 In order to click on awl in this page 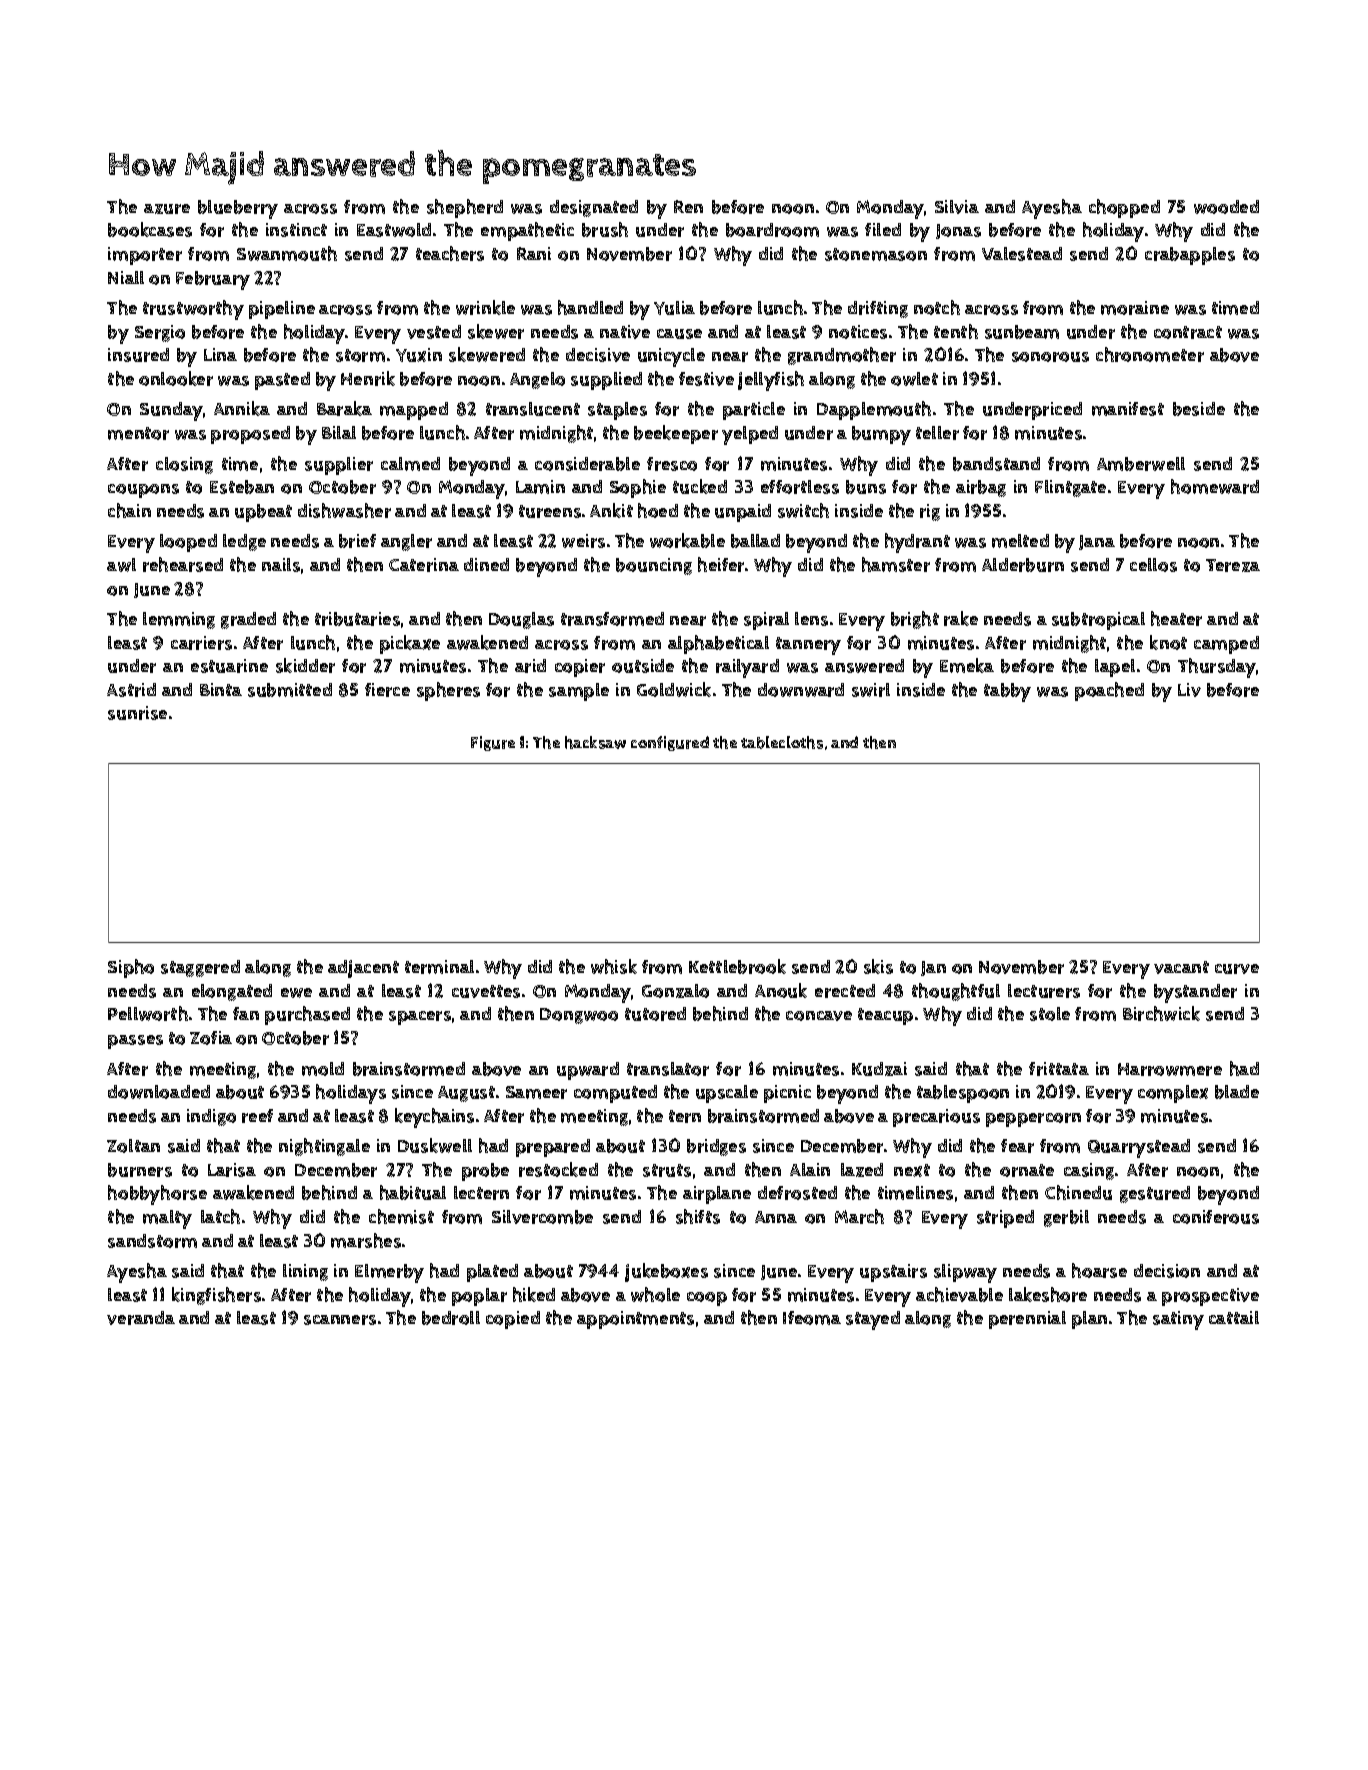, I will do `click(121, 565)`.
